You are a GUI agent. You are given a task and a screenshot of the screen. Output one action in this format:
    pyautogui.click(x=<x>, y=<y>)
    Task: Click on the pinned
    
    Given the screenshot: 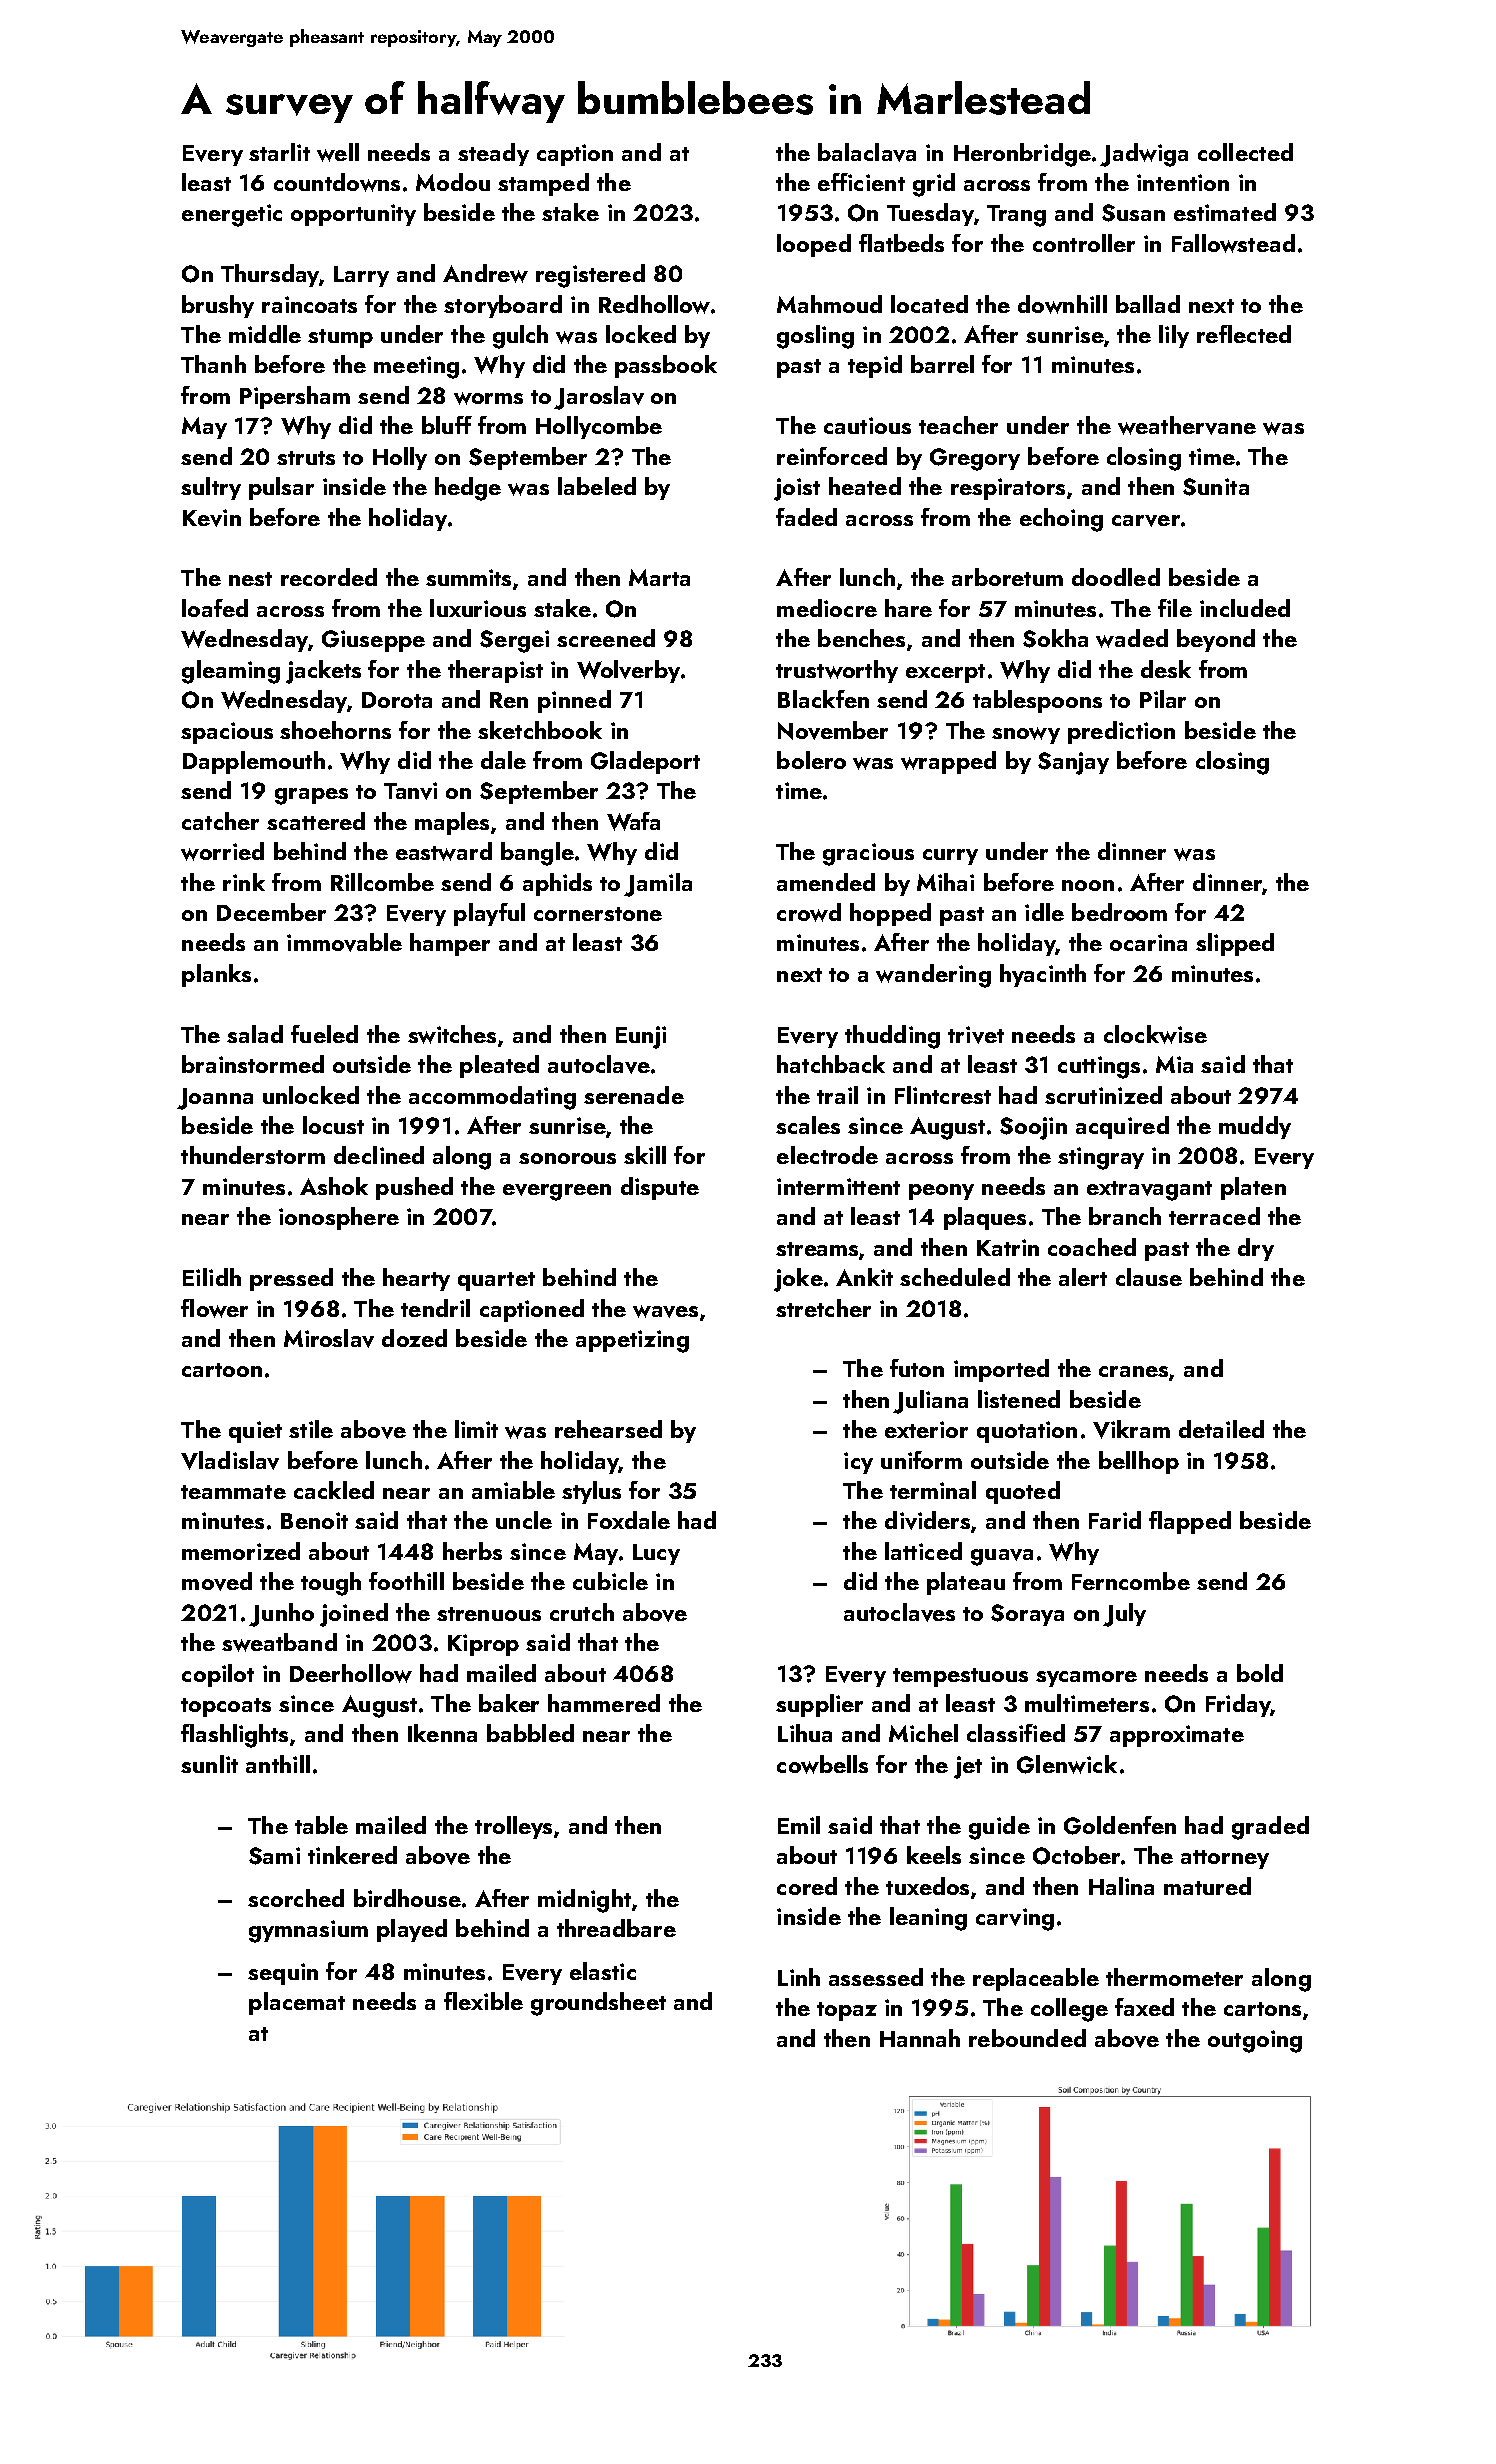 What is the action you would take?
    pyautogui.click(x=574, y=701)
